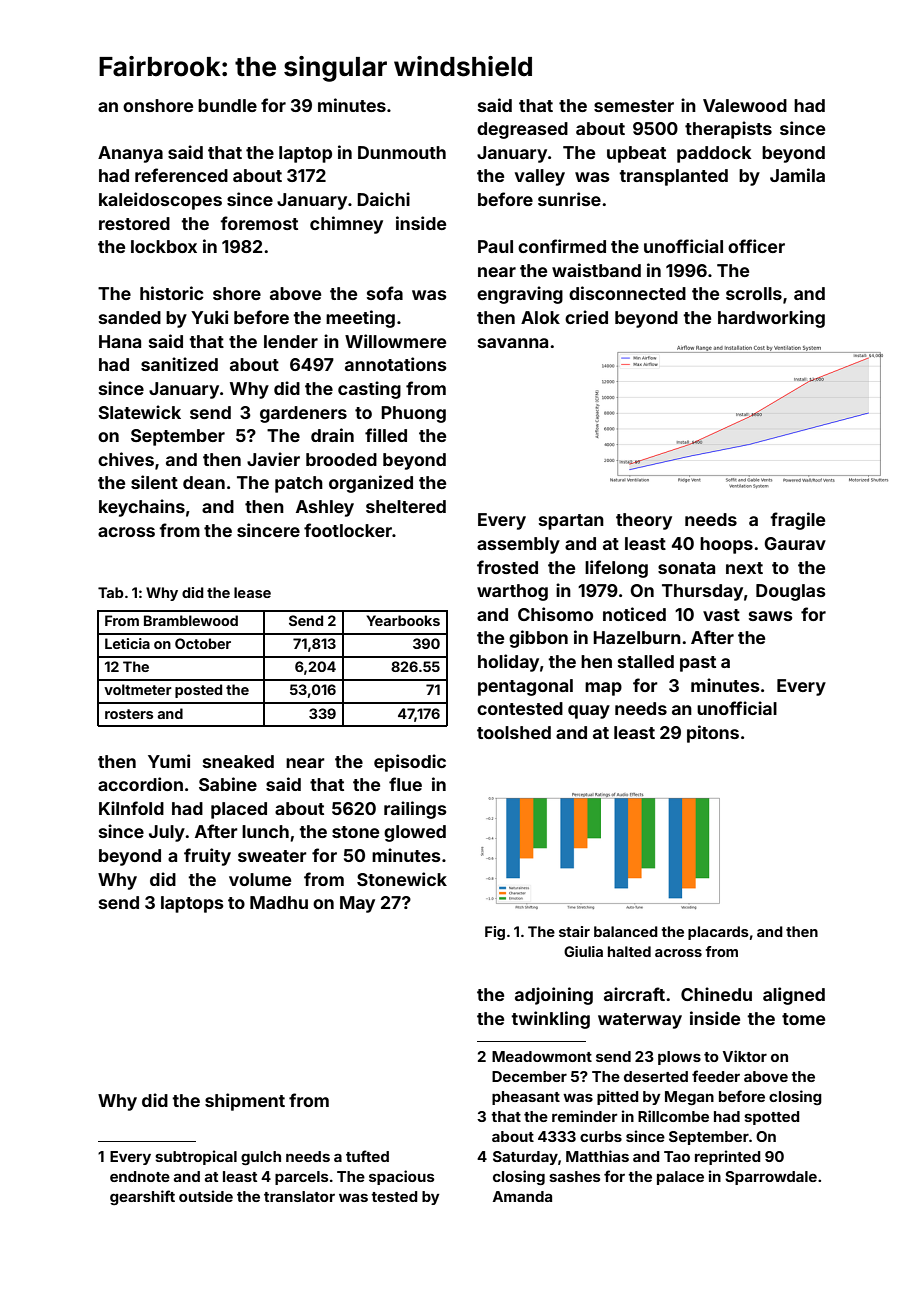  Describe the element at coordinates (634, 106) in the screenshot. I see `semester` at that location.
